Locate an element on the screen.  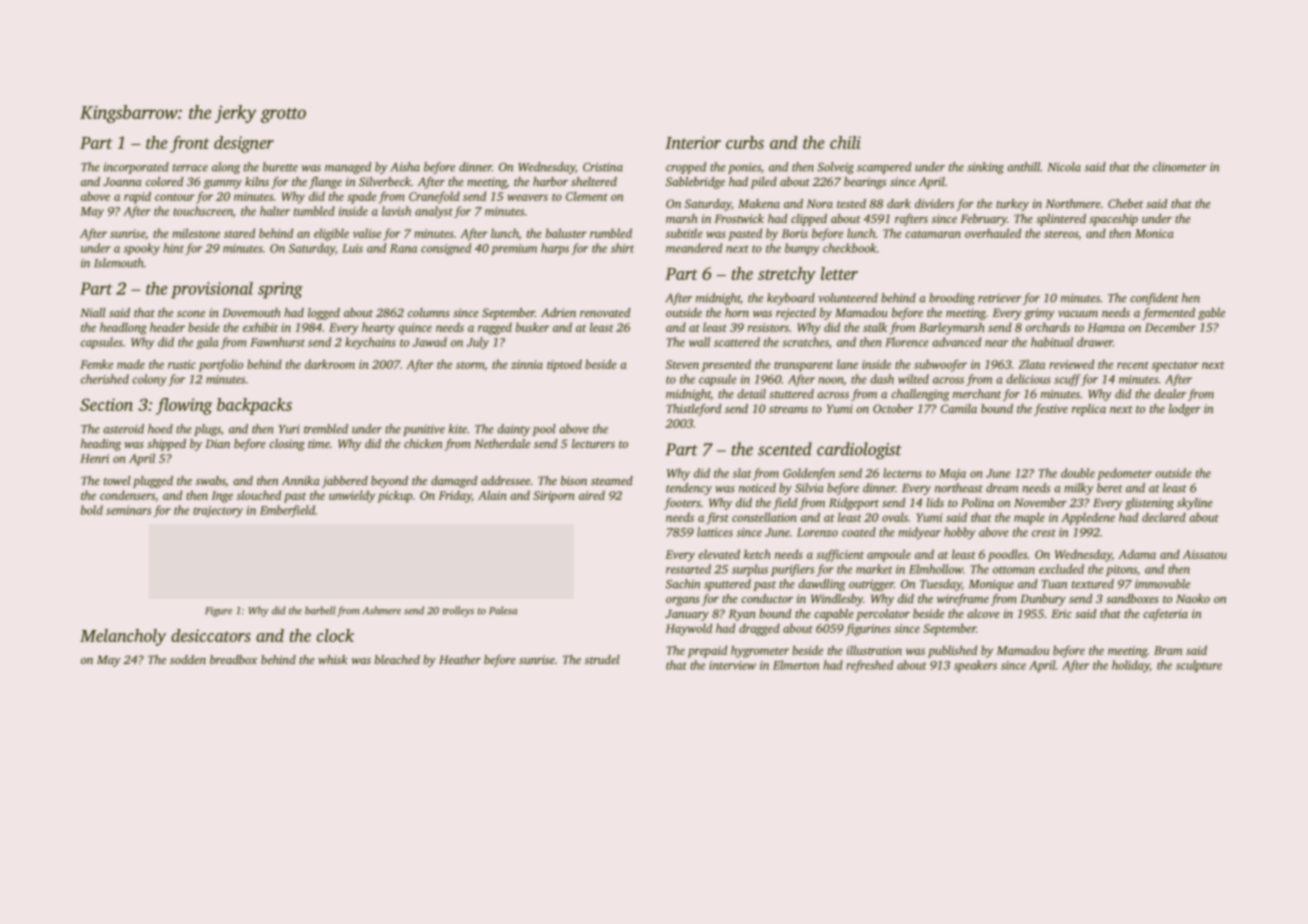
restarted is located at coordinates (688, 569).
